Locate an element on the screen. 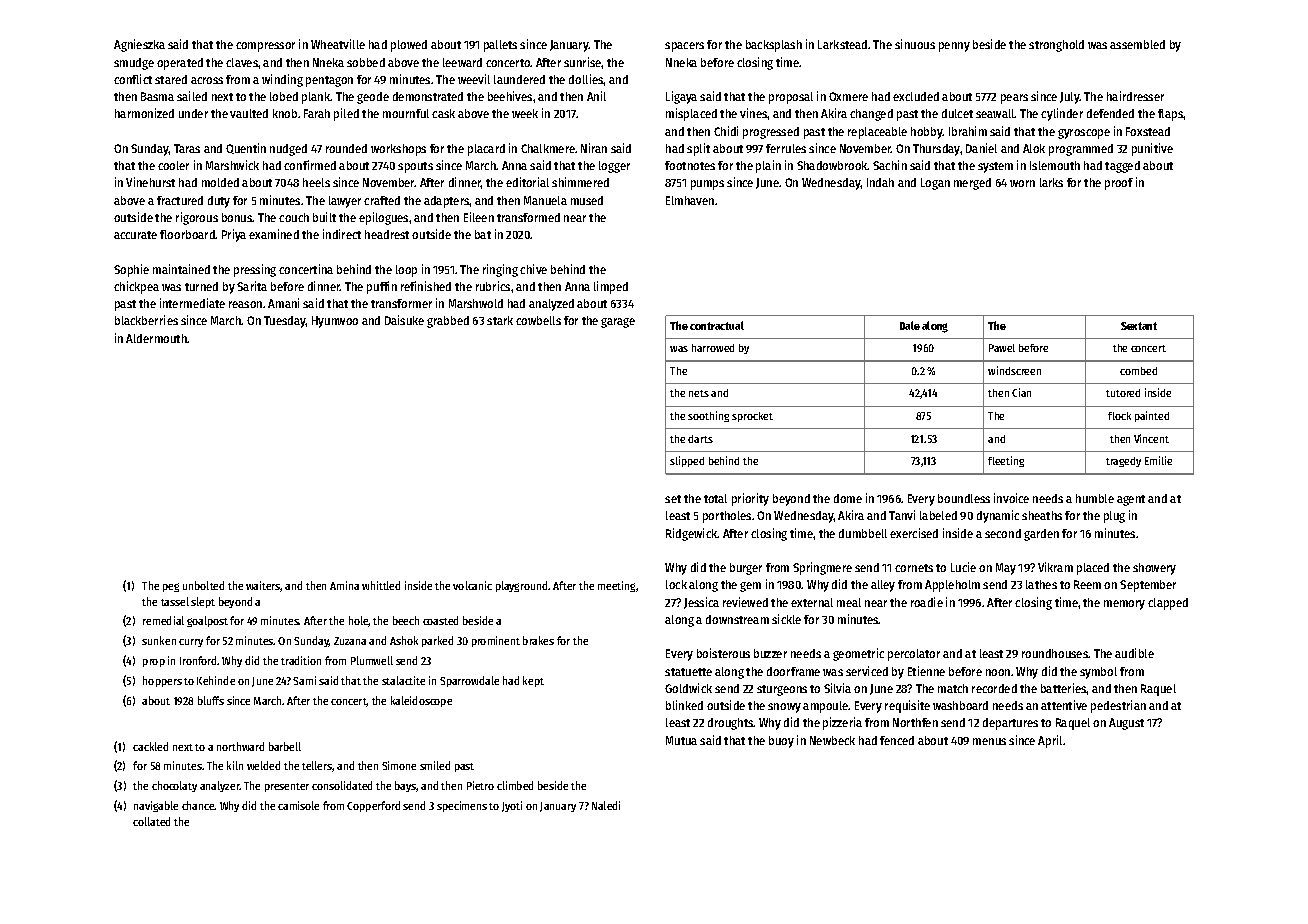  Naledi is located at coordinates (606, 805).
